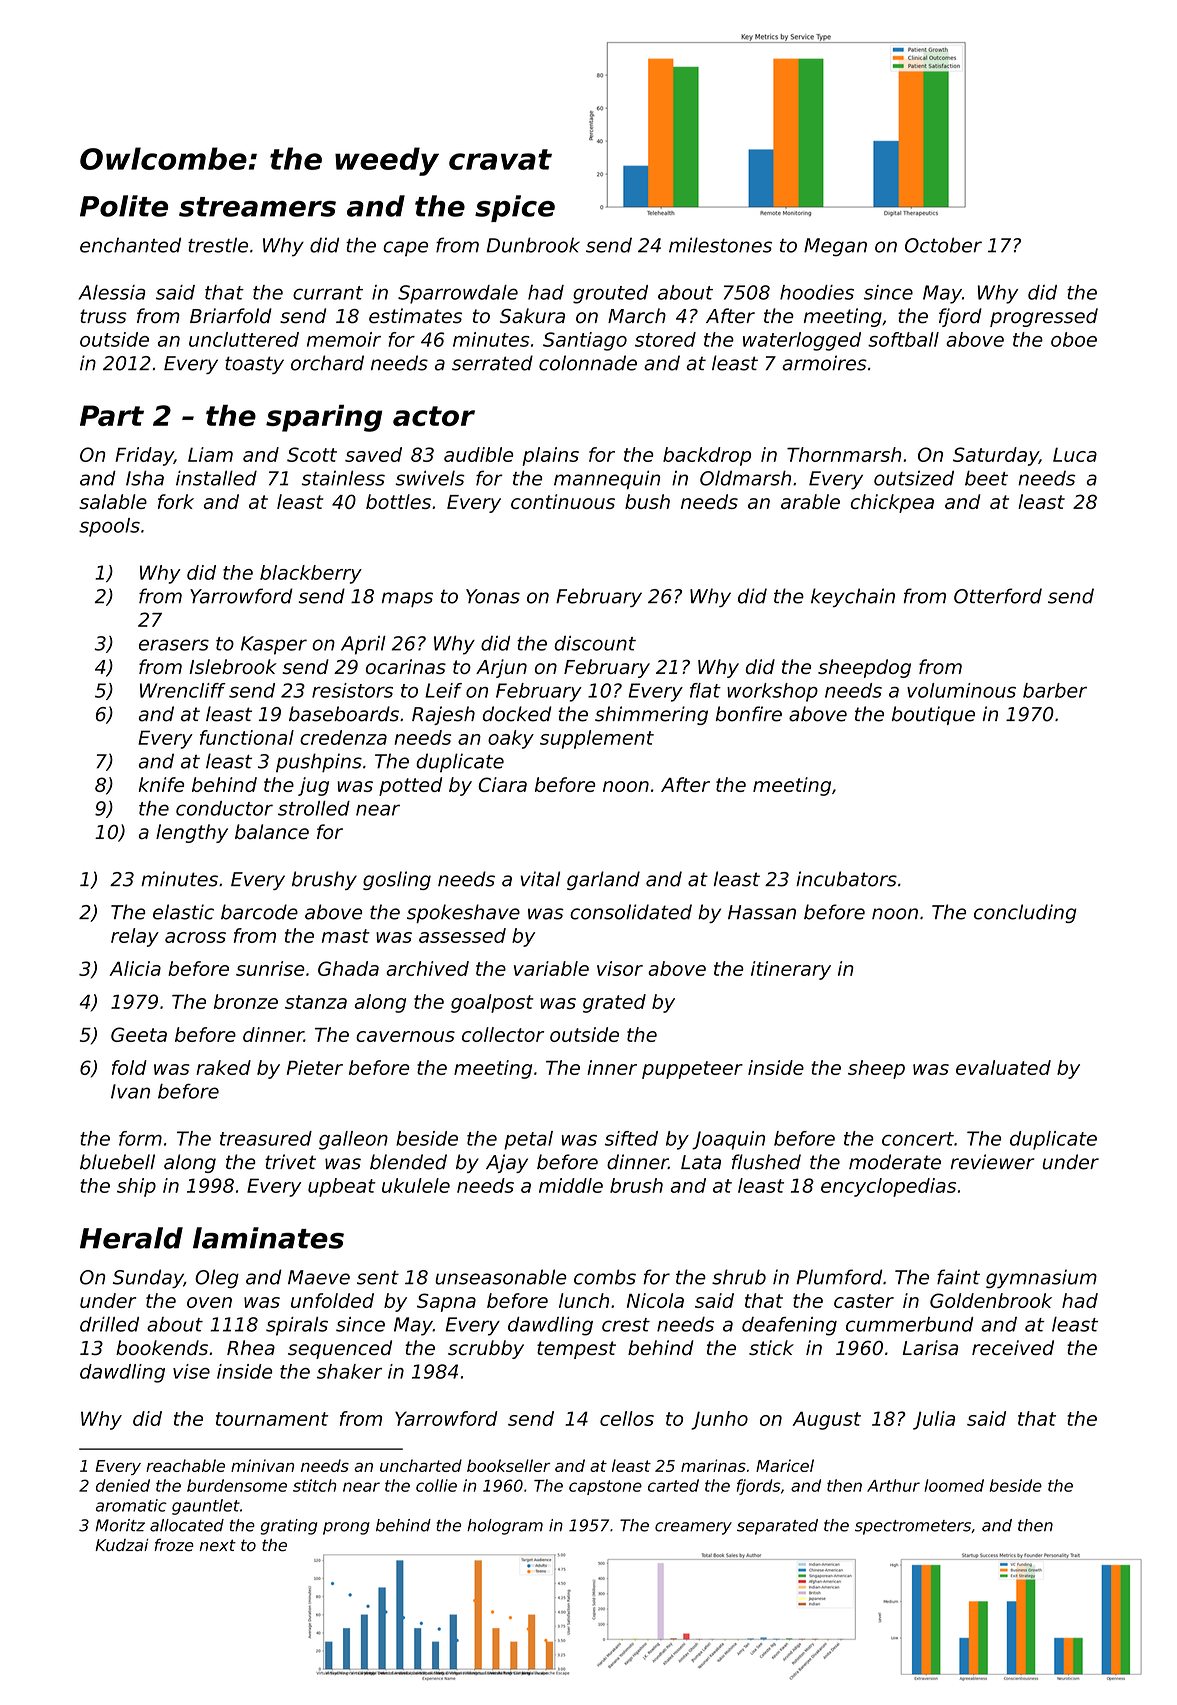 Image resolution: width=1177 pixels, height=1705 pixels. I want to click on Megan, so click(835, 247).
